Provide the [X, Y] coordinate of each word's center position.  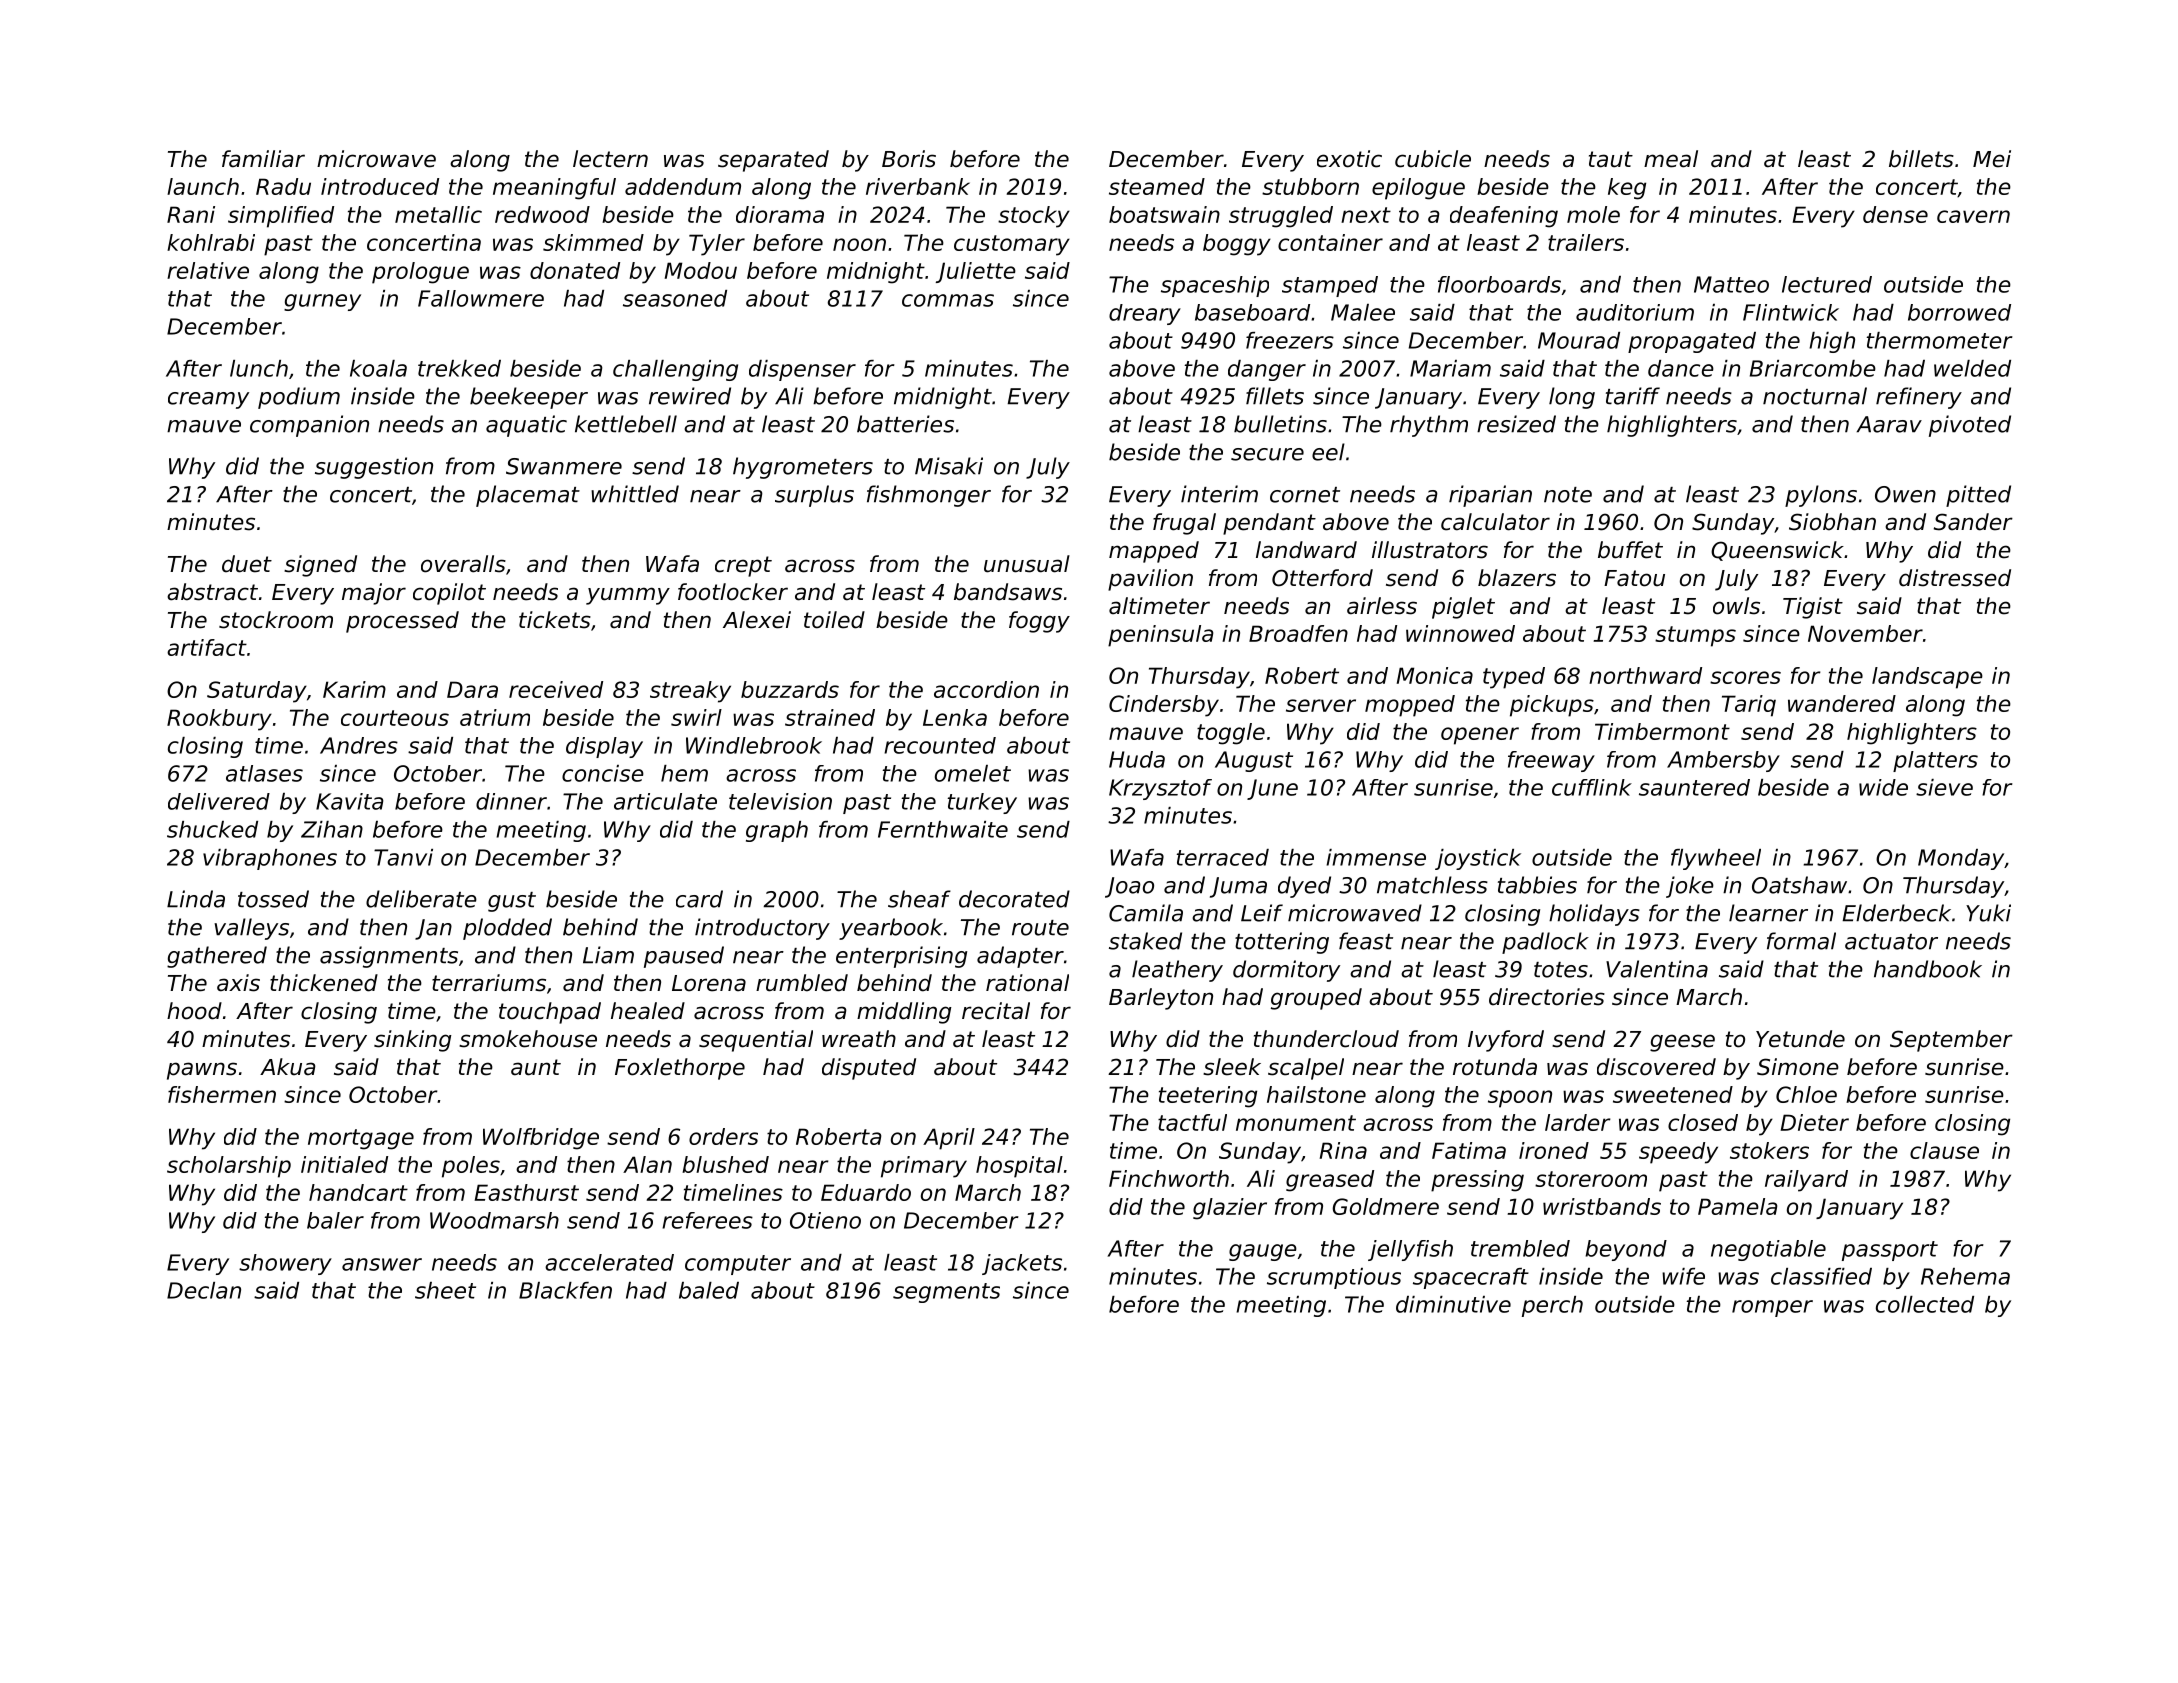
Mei [1992, 159]
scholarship [229, 1167]
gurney [322, 302]
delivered [219, 801]
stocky [1034, 217]
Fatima [1469, 1150]
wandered [1842, 703]
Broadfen [1298, 633]
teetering [1208, 1097]
